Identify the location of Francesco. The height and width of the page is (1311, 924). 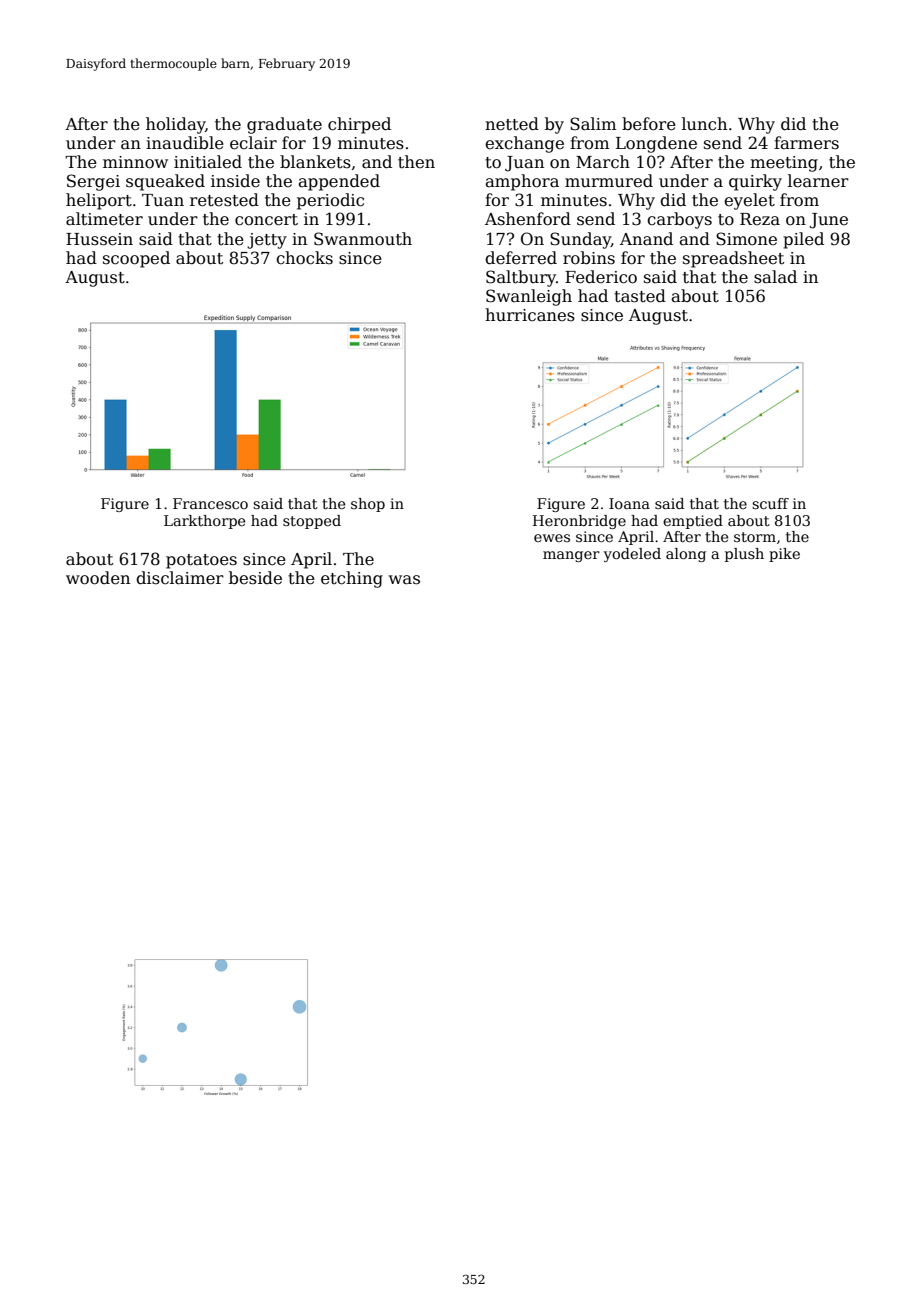
(210, 503).
